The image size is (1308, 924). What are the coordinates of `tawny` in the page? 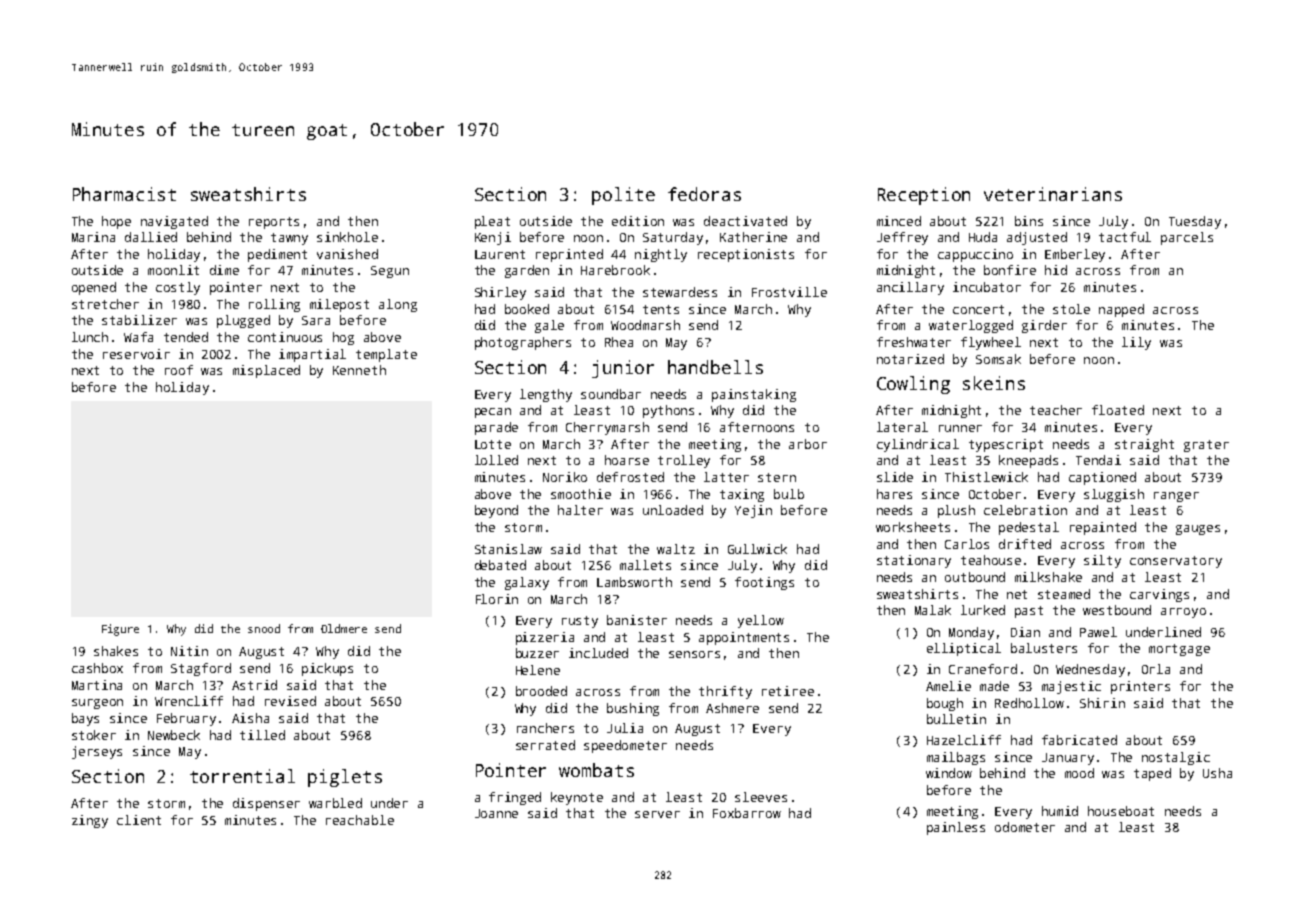 It's located at (289, 239).
